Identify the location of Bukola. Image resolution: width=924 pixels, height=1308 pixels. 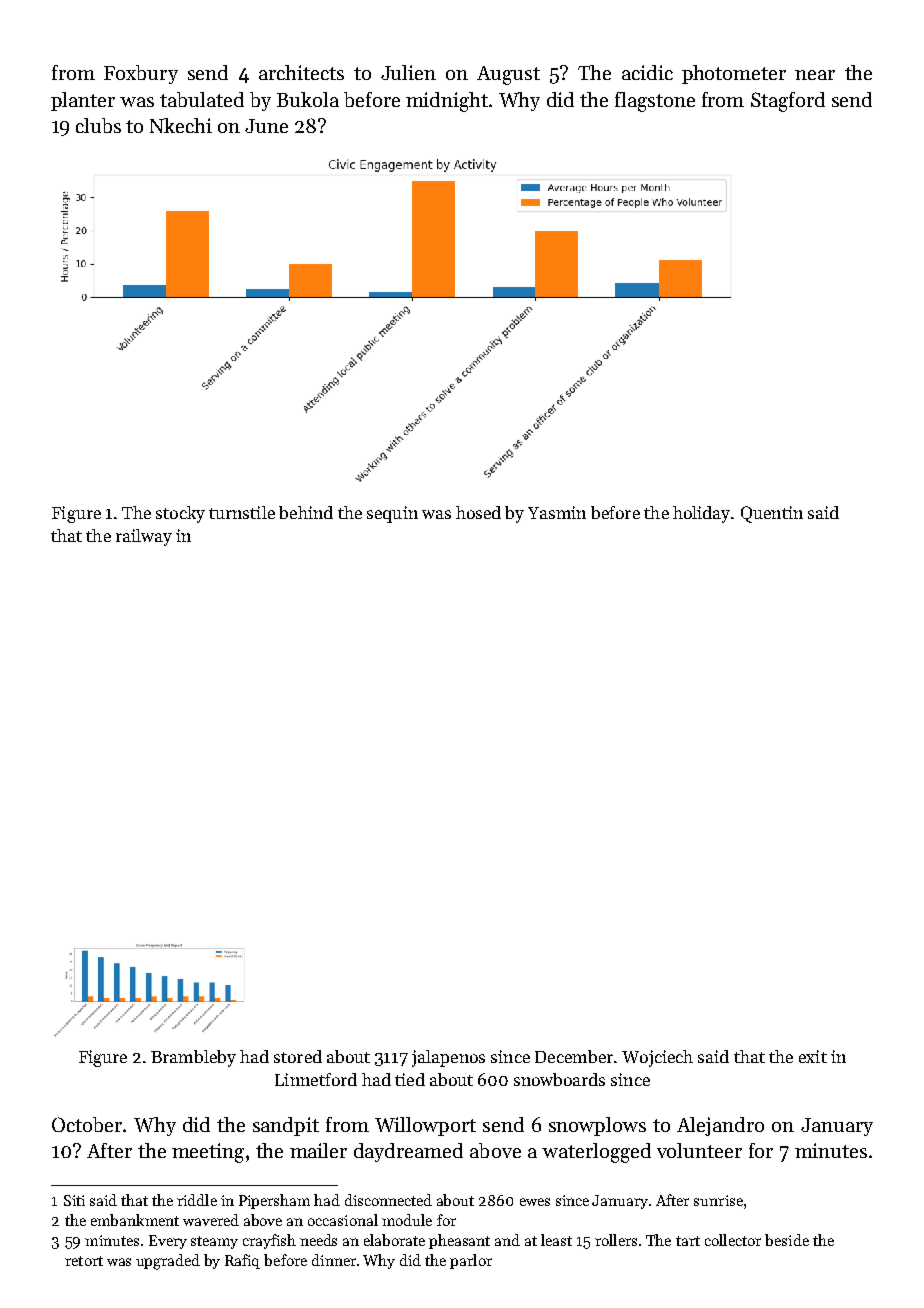
(308, 99).
